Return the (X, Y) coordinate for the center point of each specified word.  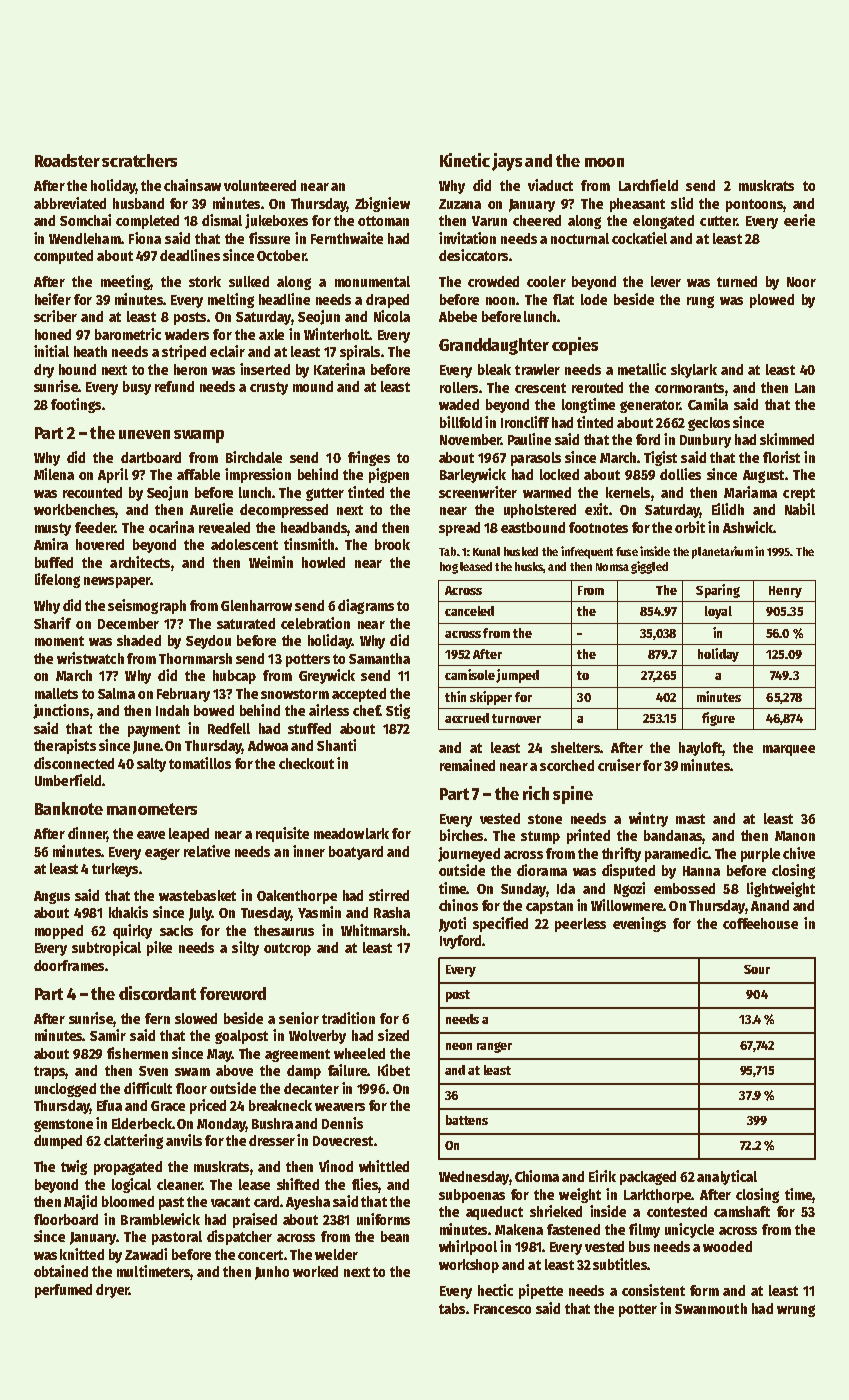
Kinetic (465, 160)
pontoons (754, 205)
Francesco (502, 1309)
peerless (580, 925)
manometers (152, 809)
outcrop (287, 949)
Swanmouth (711, 1308)
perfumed (63, 1291)
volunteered (260, 185)
